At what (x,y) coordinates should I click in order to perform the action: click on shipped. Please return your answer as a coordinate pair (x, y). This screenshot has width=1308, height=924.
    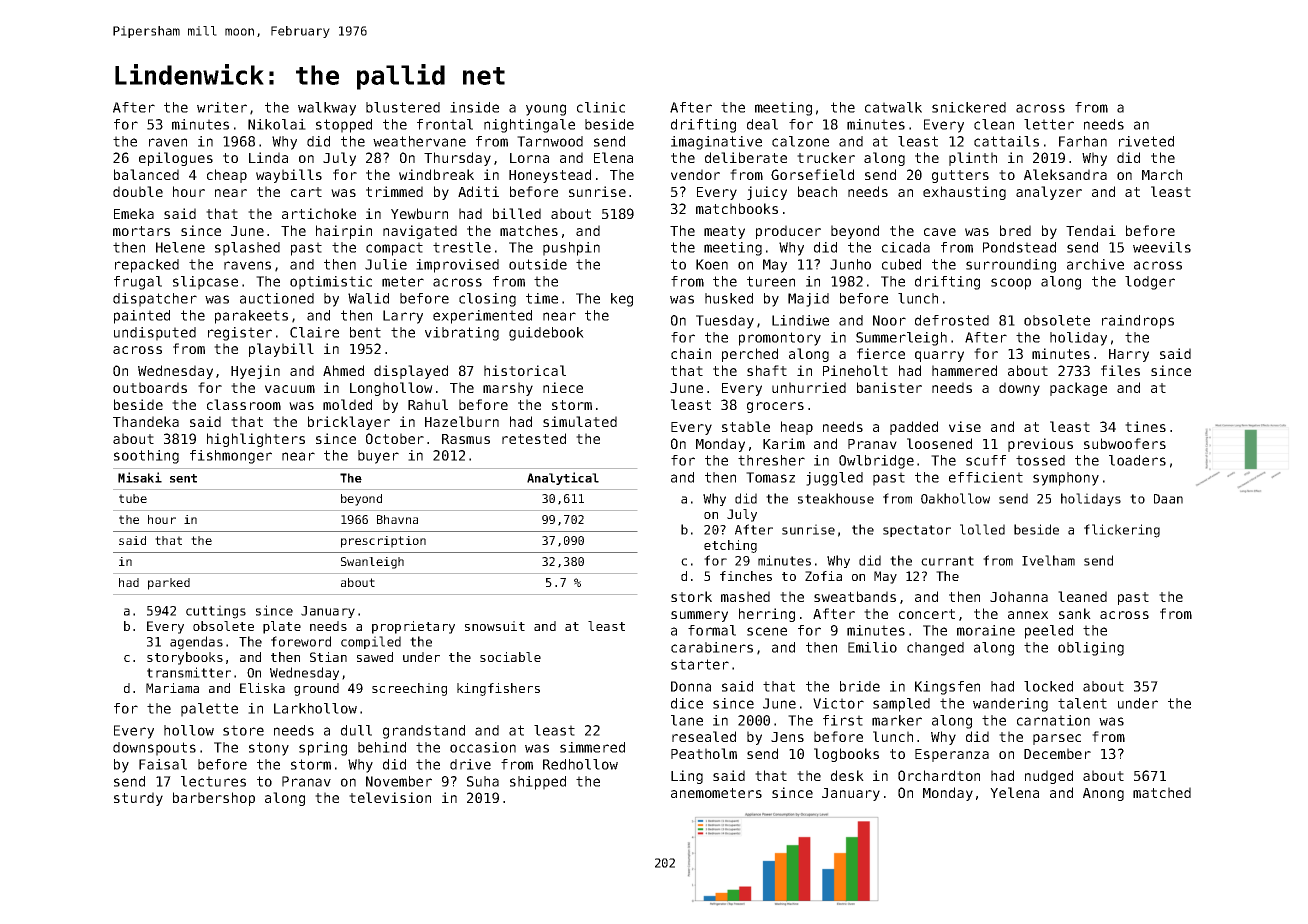
    Looking at the image, I should click on (538, 783).
